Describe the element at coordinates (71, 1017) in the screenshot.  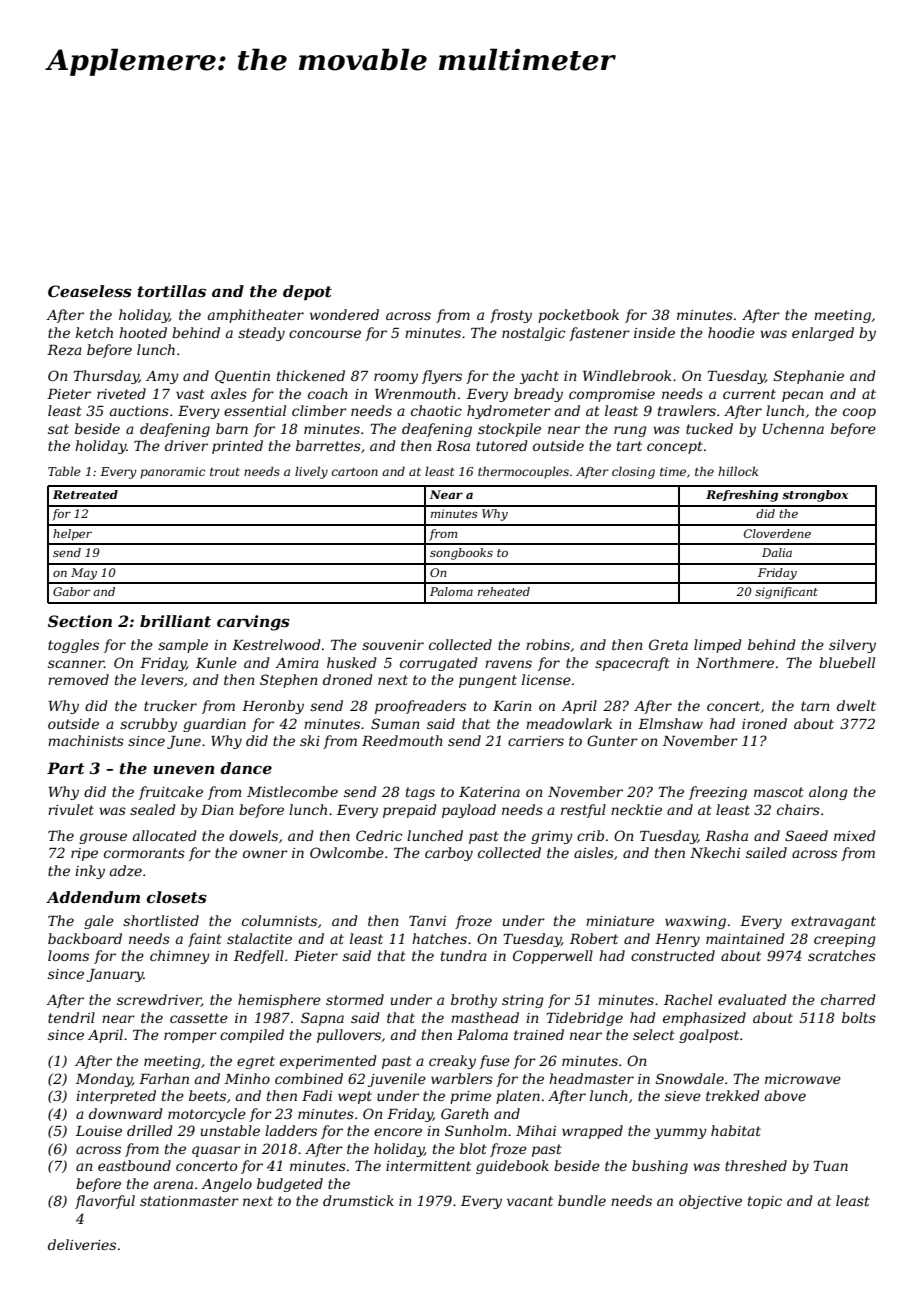
I see `tendril` at that location.
